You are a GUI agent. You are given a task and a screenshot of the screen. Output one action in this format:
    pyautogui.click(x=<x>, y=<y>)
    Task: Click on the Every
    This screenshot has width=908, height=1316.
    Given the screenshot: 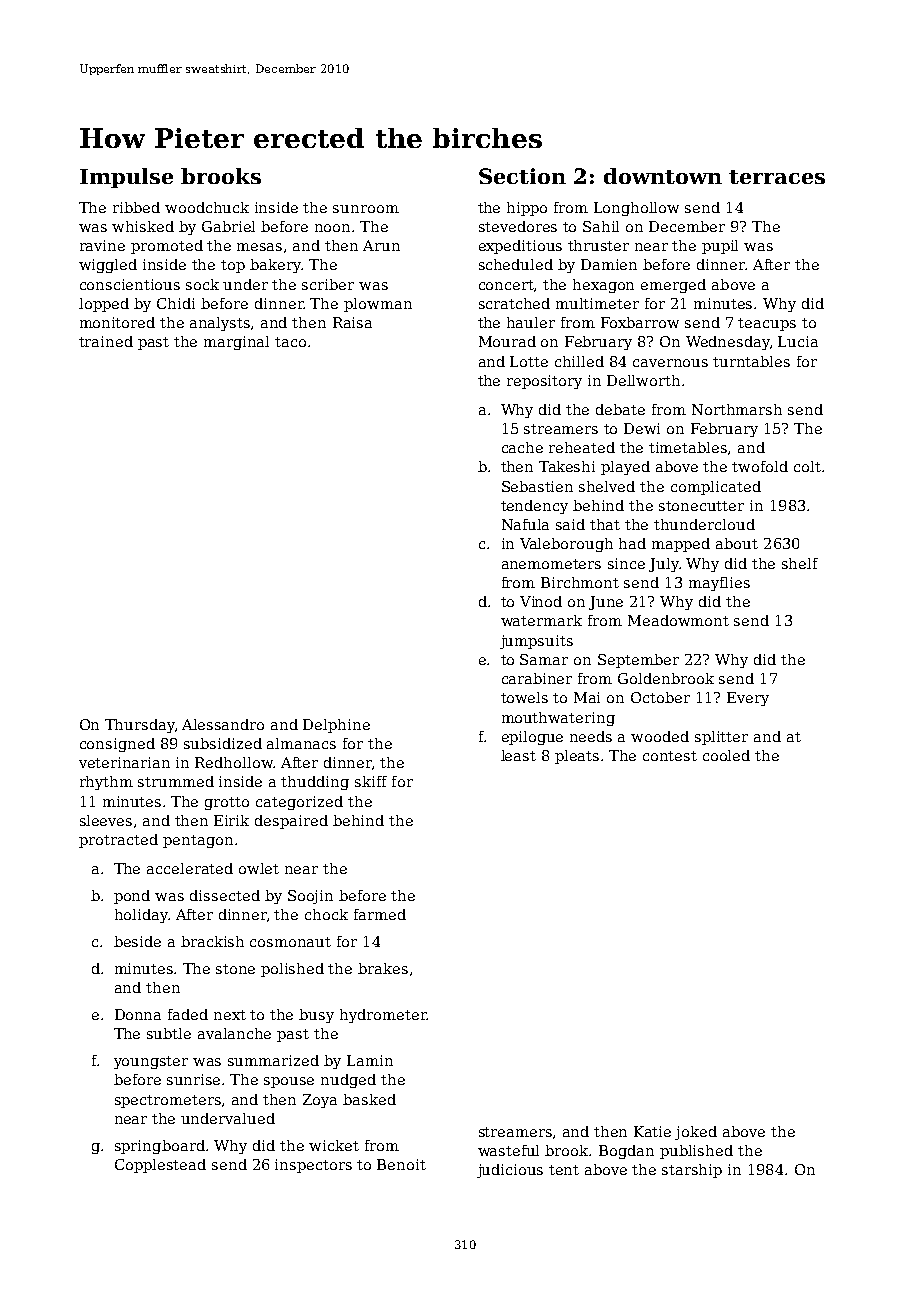 What is the action you would take?
    pyautogui.click(x=748, y=699)
